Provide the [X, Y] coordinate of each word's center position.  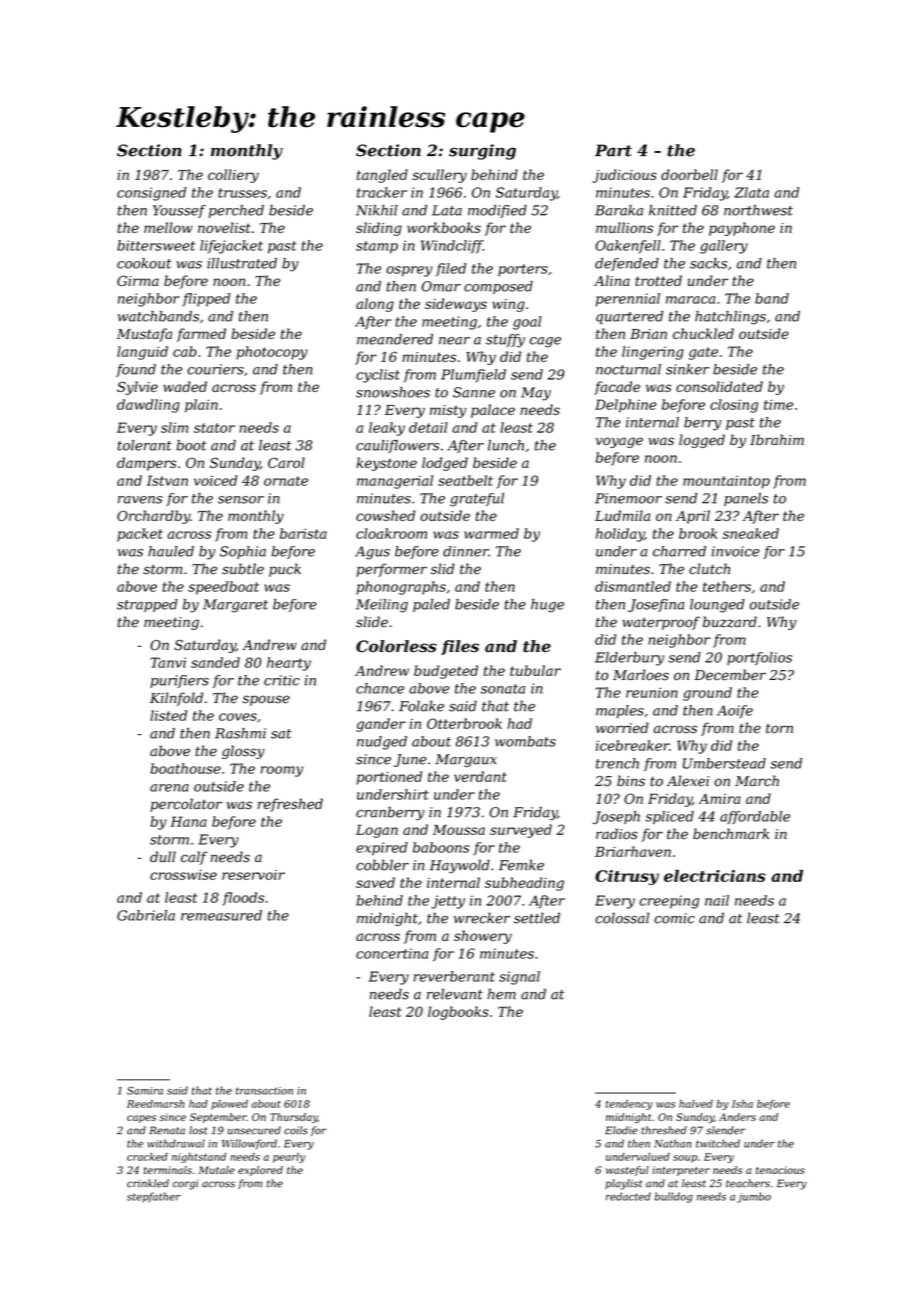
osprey [409, 271]
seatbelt [465, 480]
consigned [151, 194]
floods [243, 899]
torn [779, 729]
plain [201, 406]
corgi [185, 1184]
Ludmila [622, 515]
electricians [715, 876]
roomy [282, 771]
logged [702, 441]
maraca [690, 300]
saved [375, 882]
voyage [619, 442]
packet [140, 535]
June [410, 760]
